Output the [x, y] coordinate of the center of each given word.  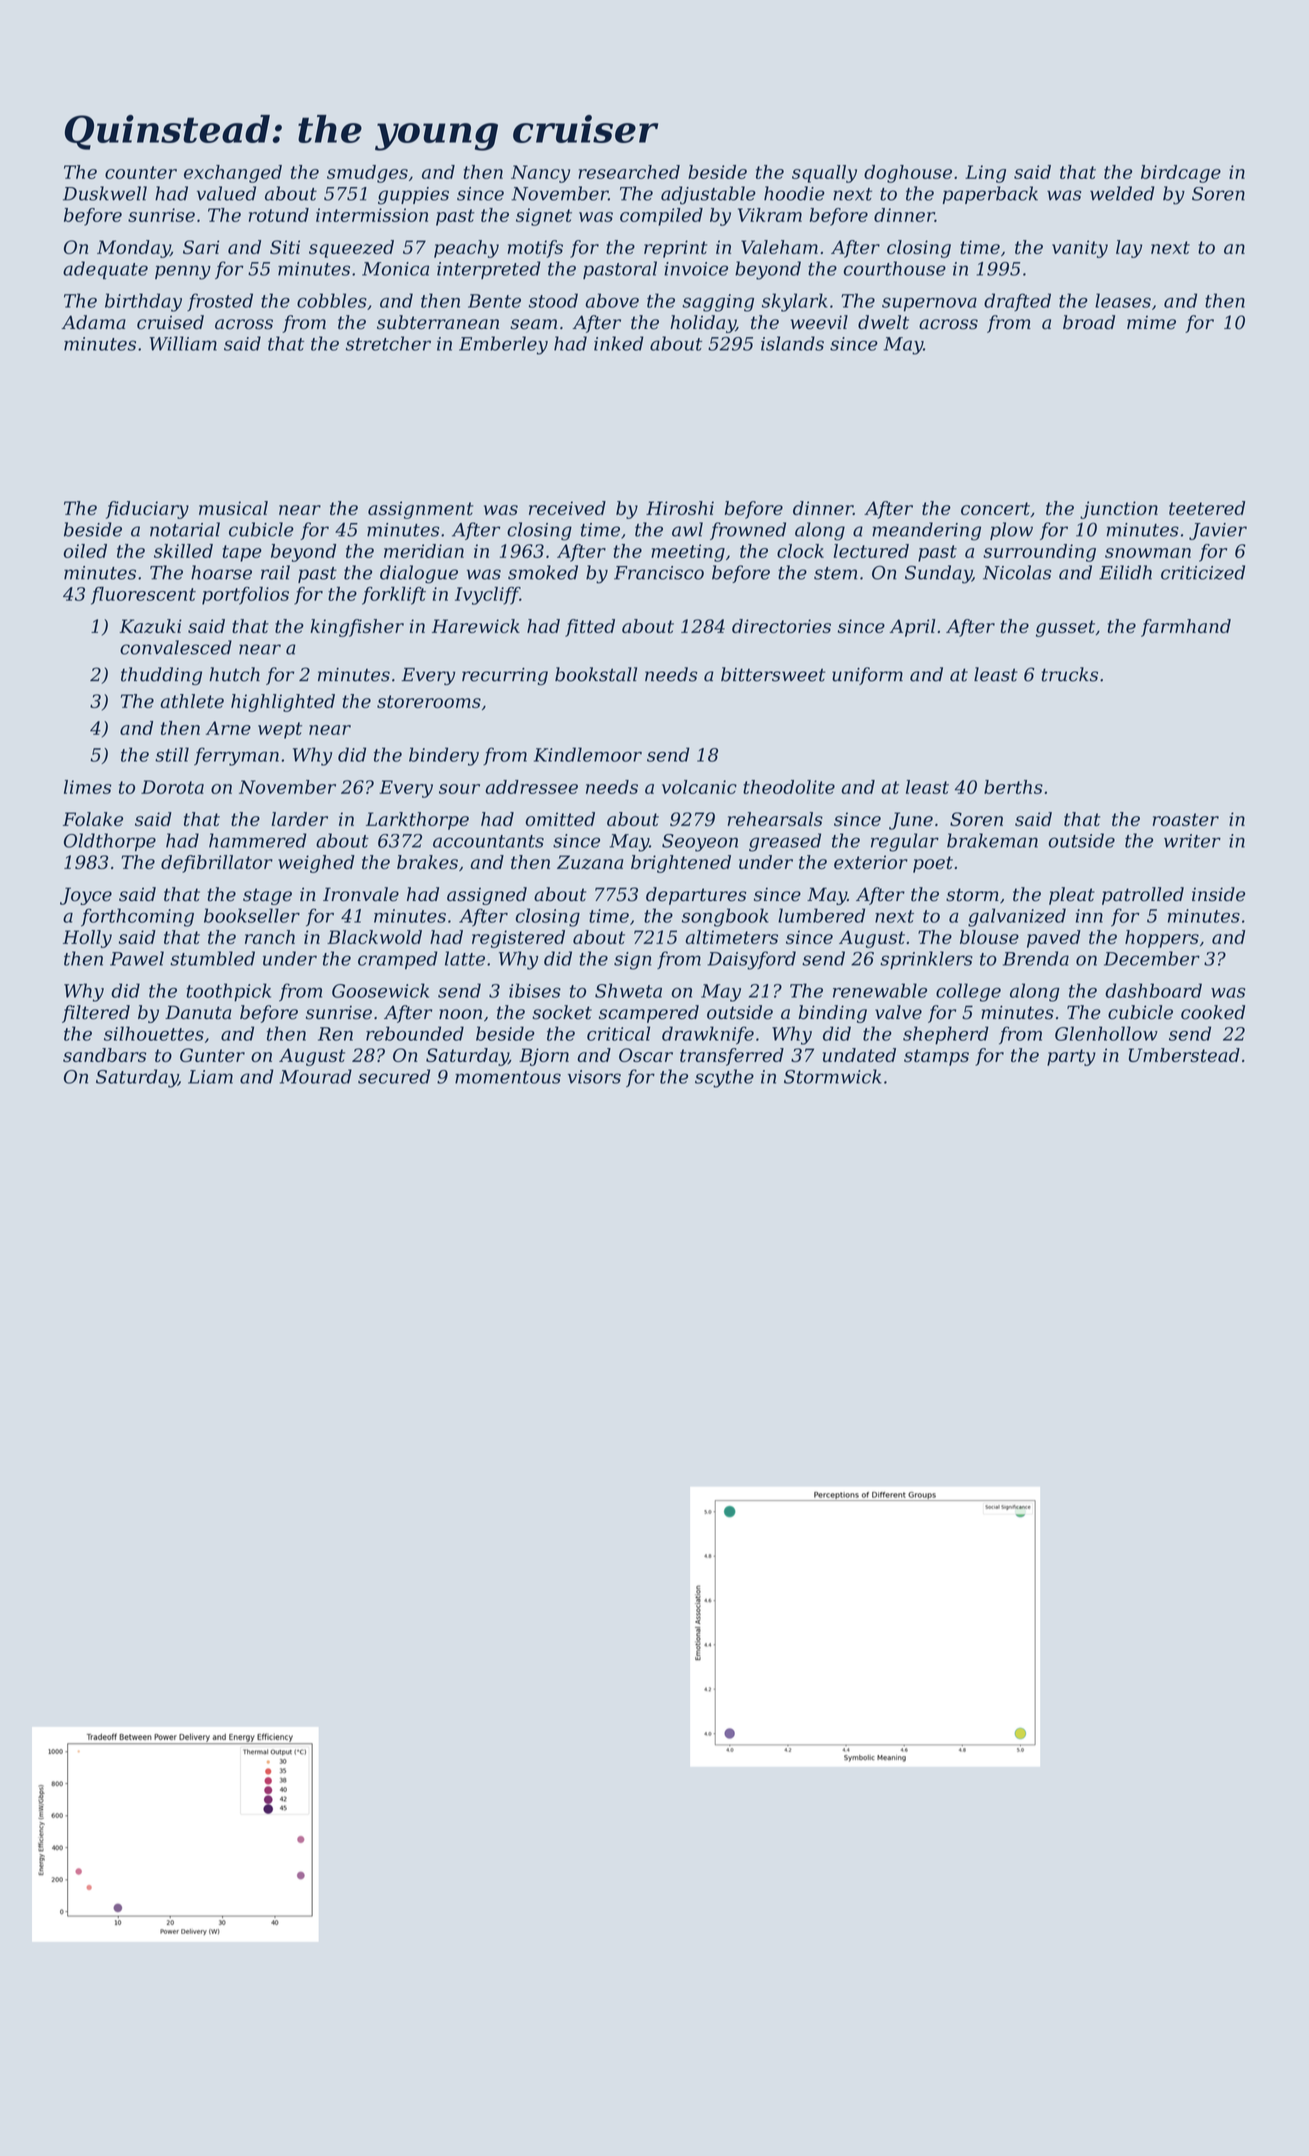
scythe [724, 1078]
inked [619, 343]
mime [1151, 323]
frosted [220, 302]
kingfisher [357, 628]
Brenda [1036, 958]
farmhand [1186, 628]
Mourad [316, 1076]
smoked [543, 572]
